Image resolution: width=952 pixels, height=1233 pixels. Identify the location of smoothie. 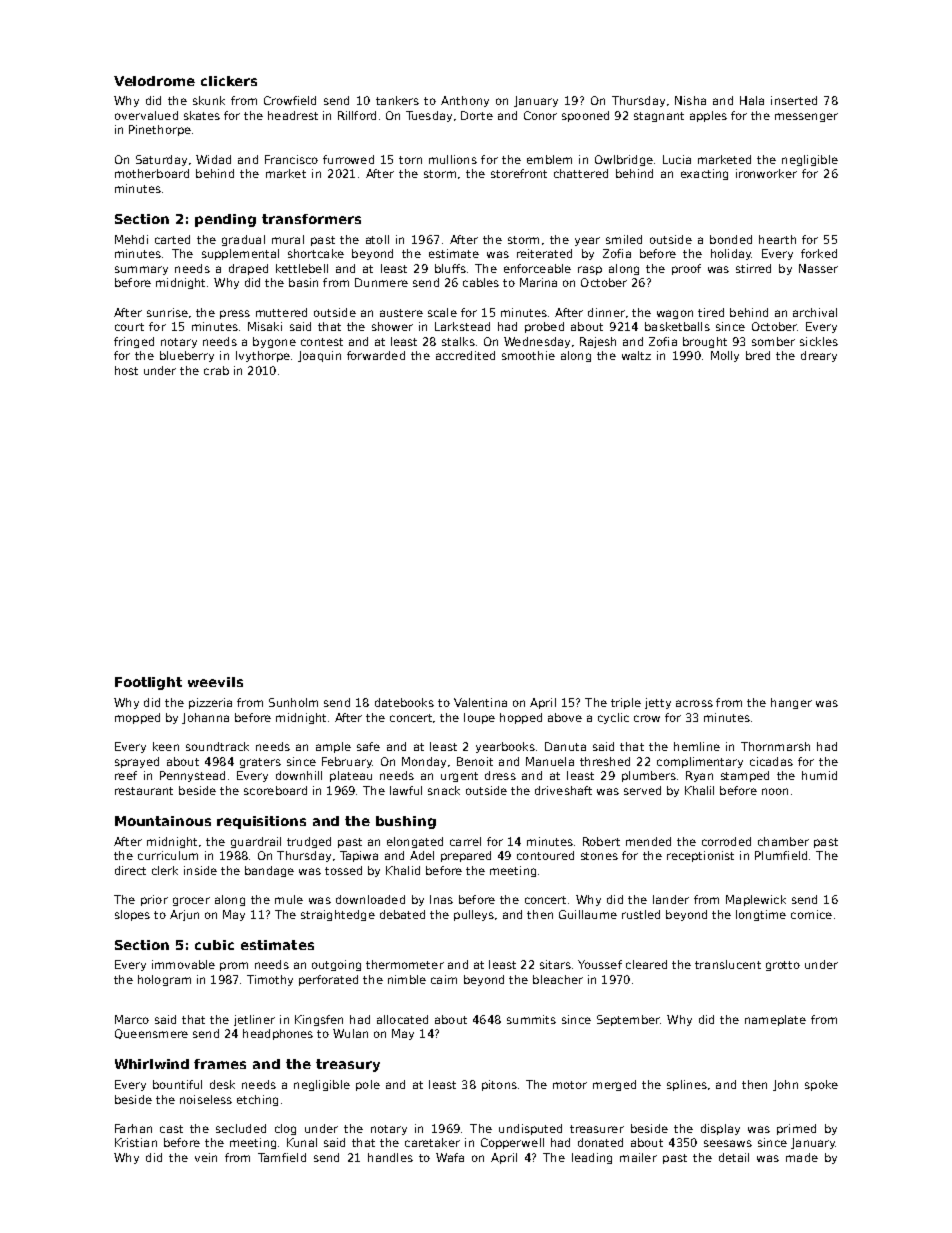
(528, 355).
